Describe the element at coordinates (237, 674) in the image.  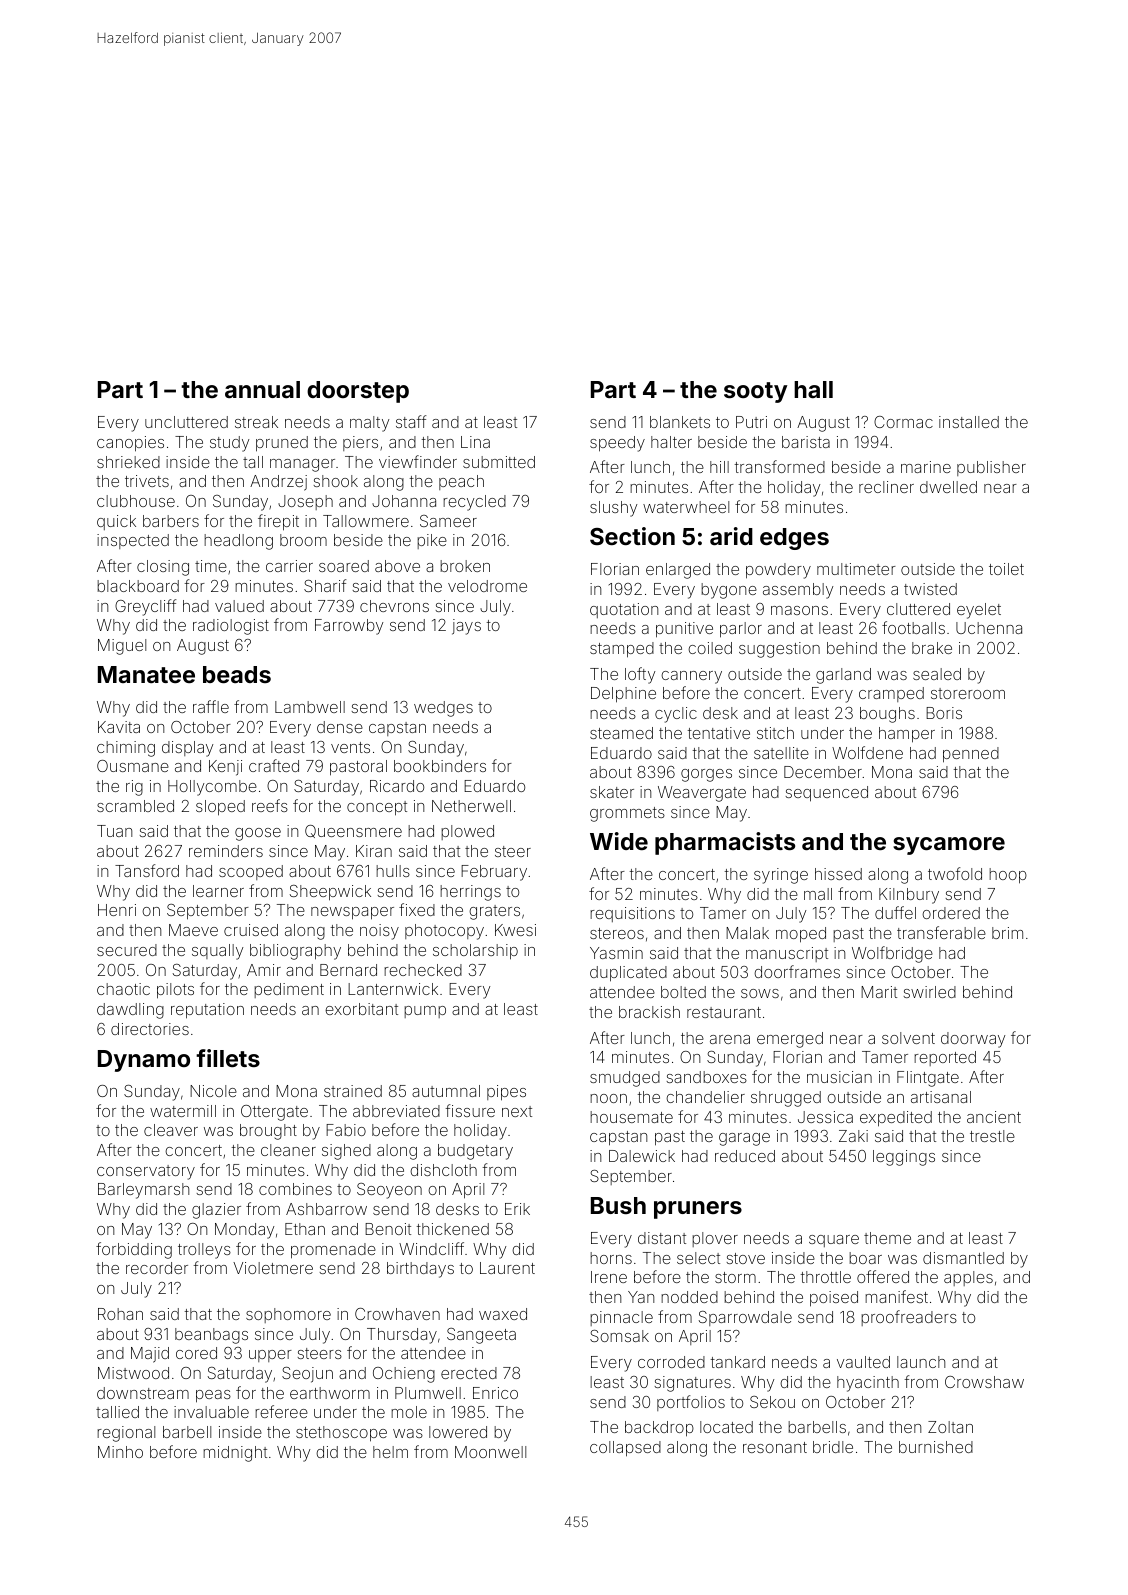
I see `beads` at that location.
